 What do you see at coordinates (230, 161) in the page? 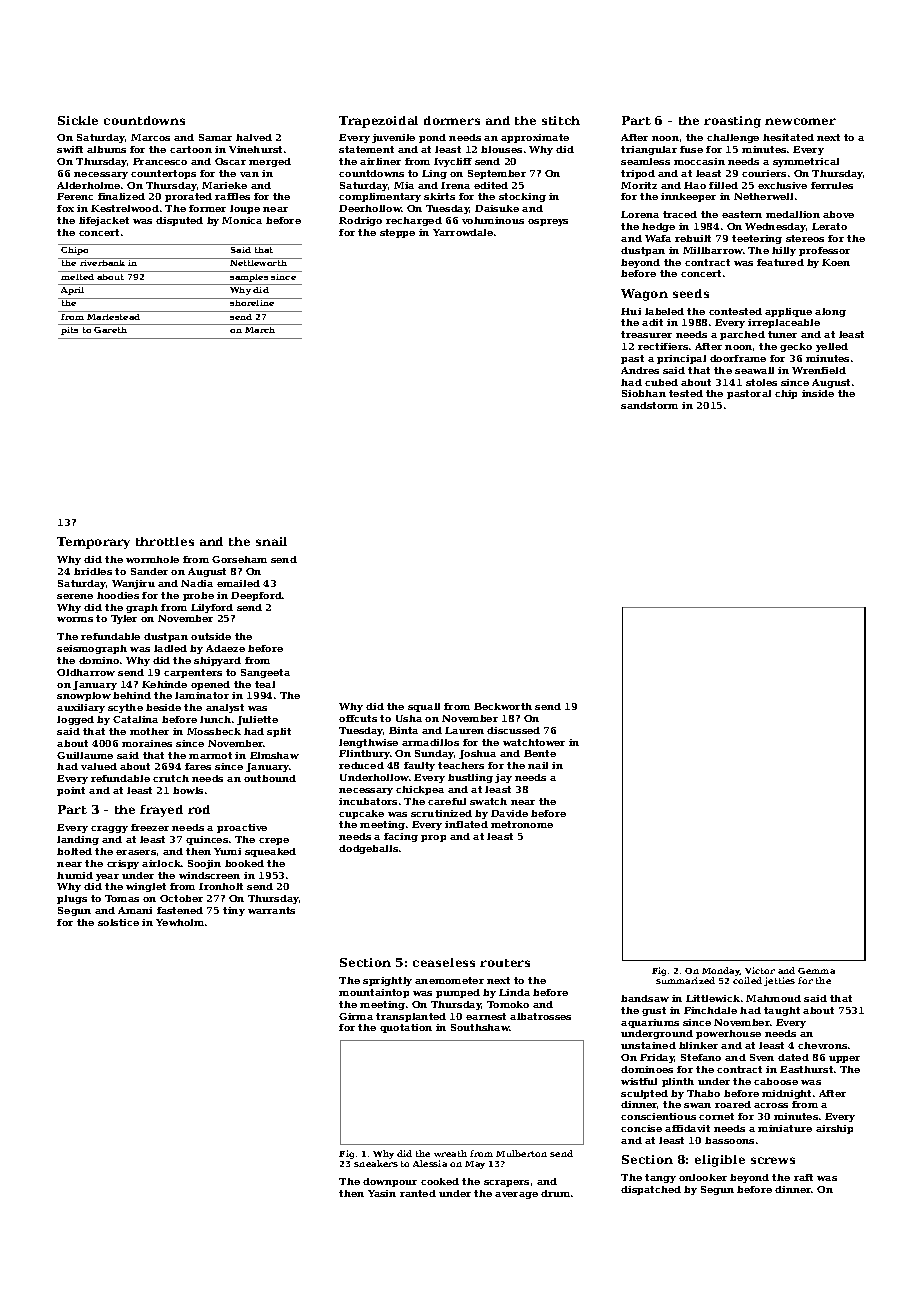
I see `Oscar` at bounding box center [230, 161].
